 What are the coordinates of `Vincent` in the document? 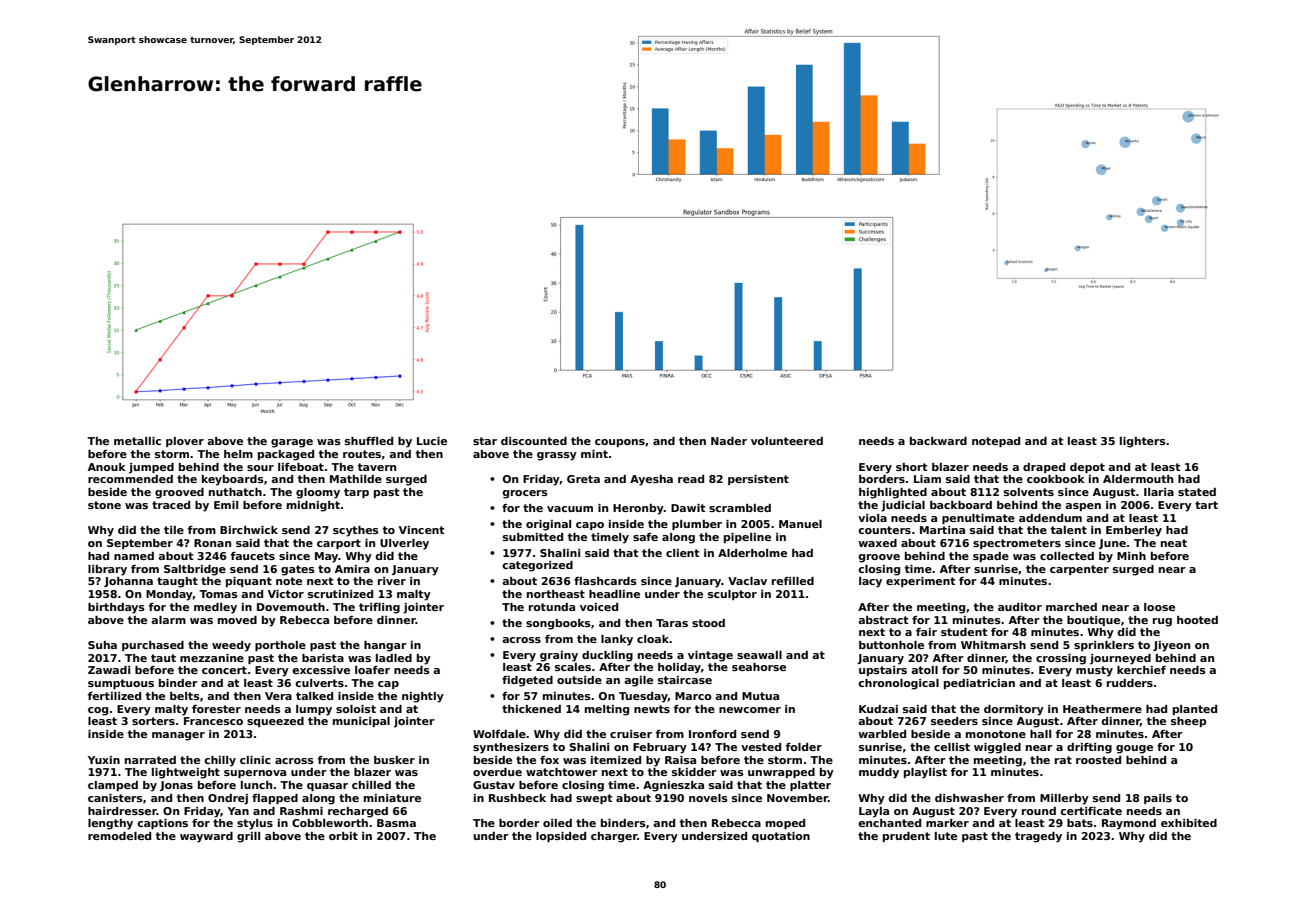 It's located at (422, 530).
